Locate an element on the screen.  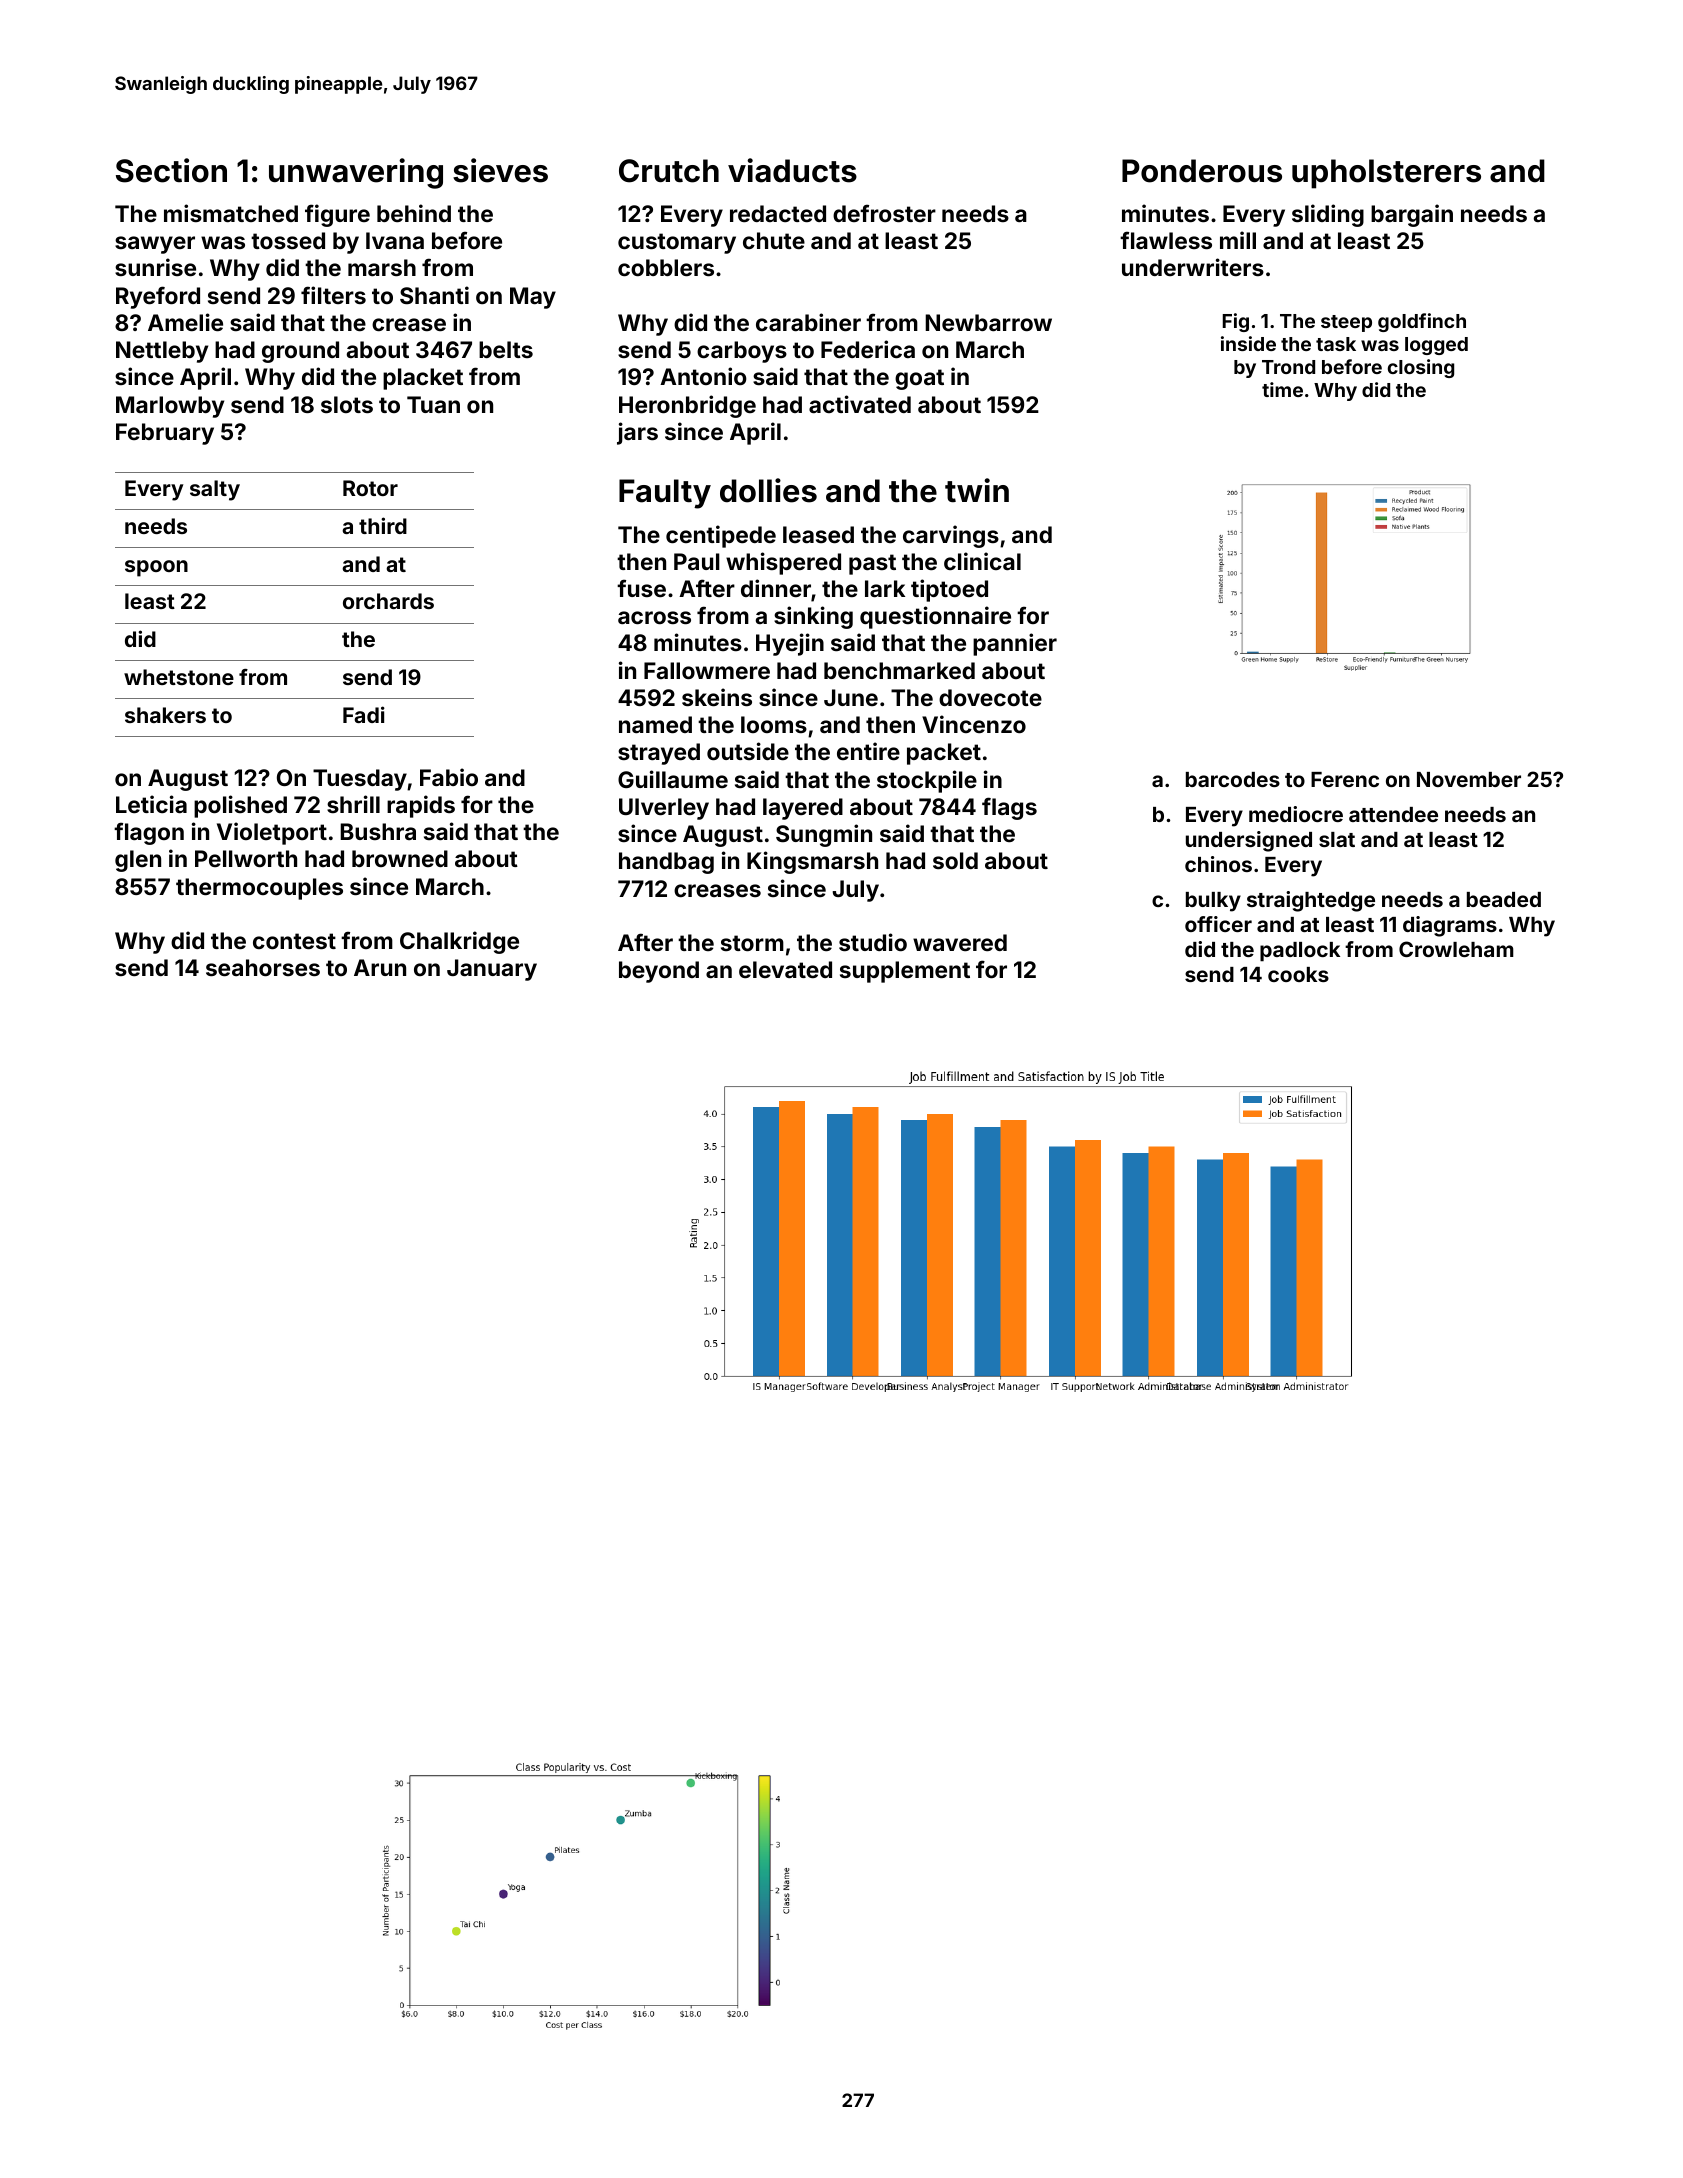
handbag is located at coordinates (666, 863).
